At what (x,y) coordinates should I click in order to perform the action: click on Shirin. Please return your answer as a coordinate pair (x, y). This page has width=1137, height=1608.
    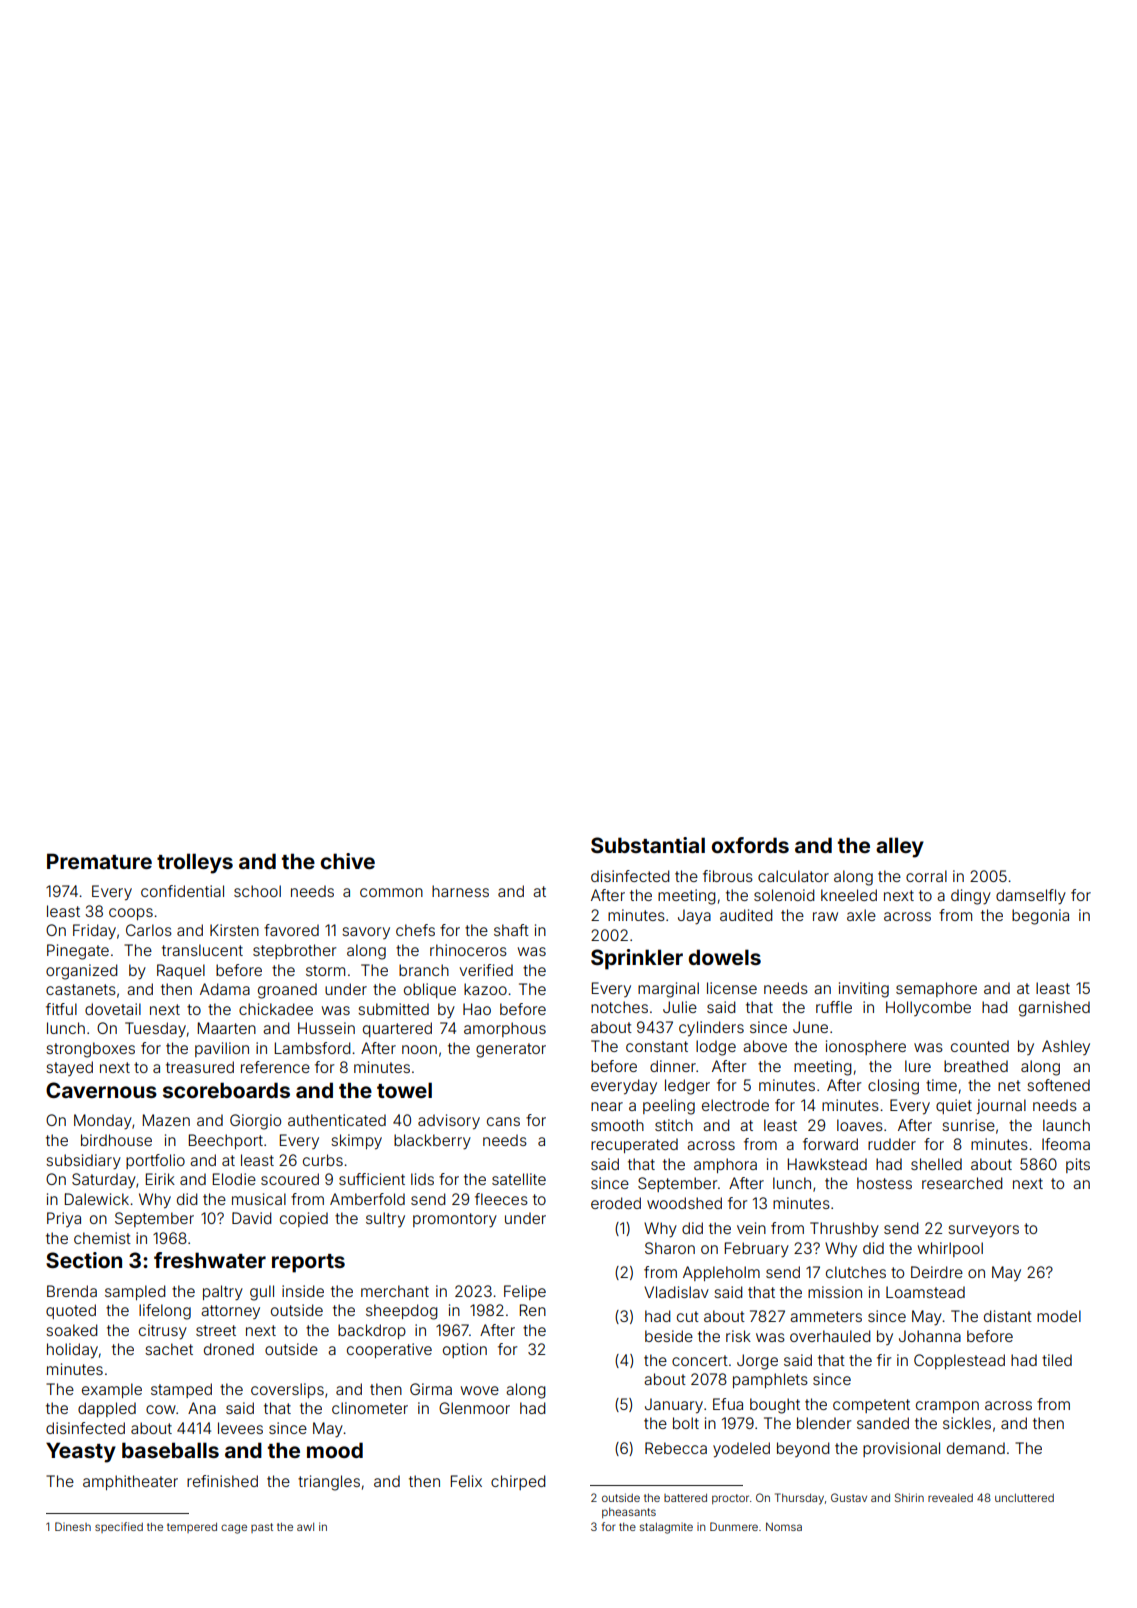
    Looking at the image, I should click on (909, 1497).
